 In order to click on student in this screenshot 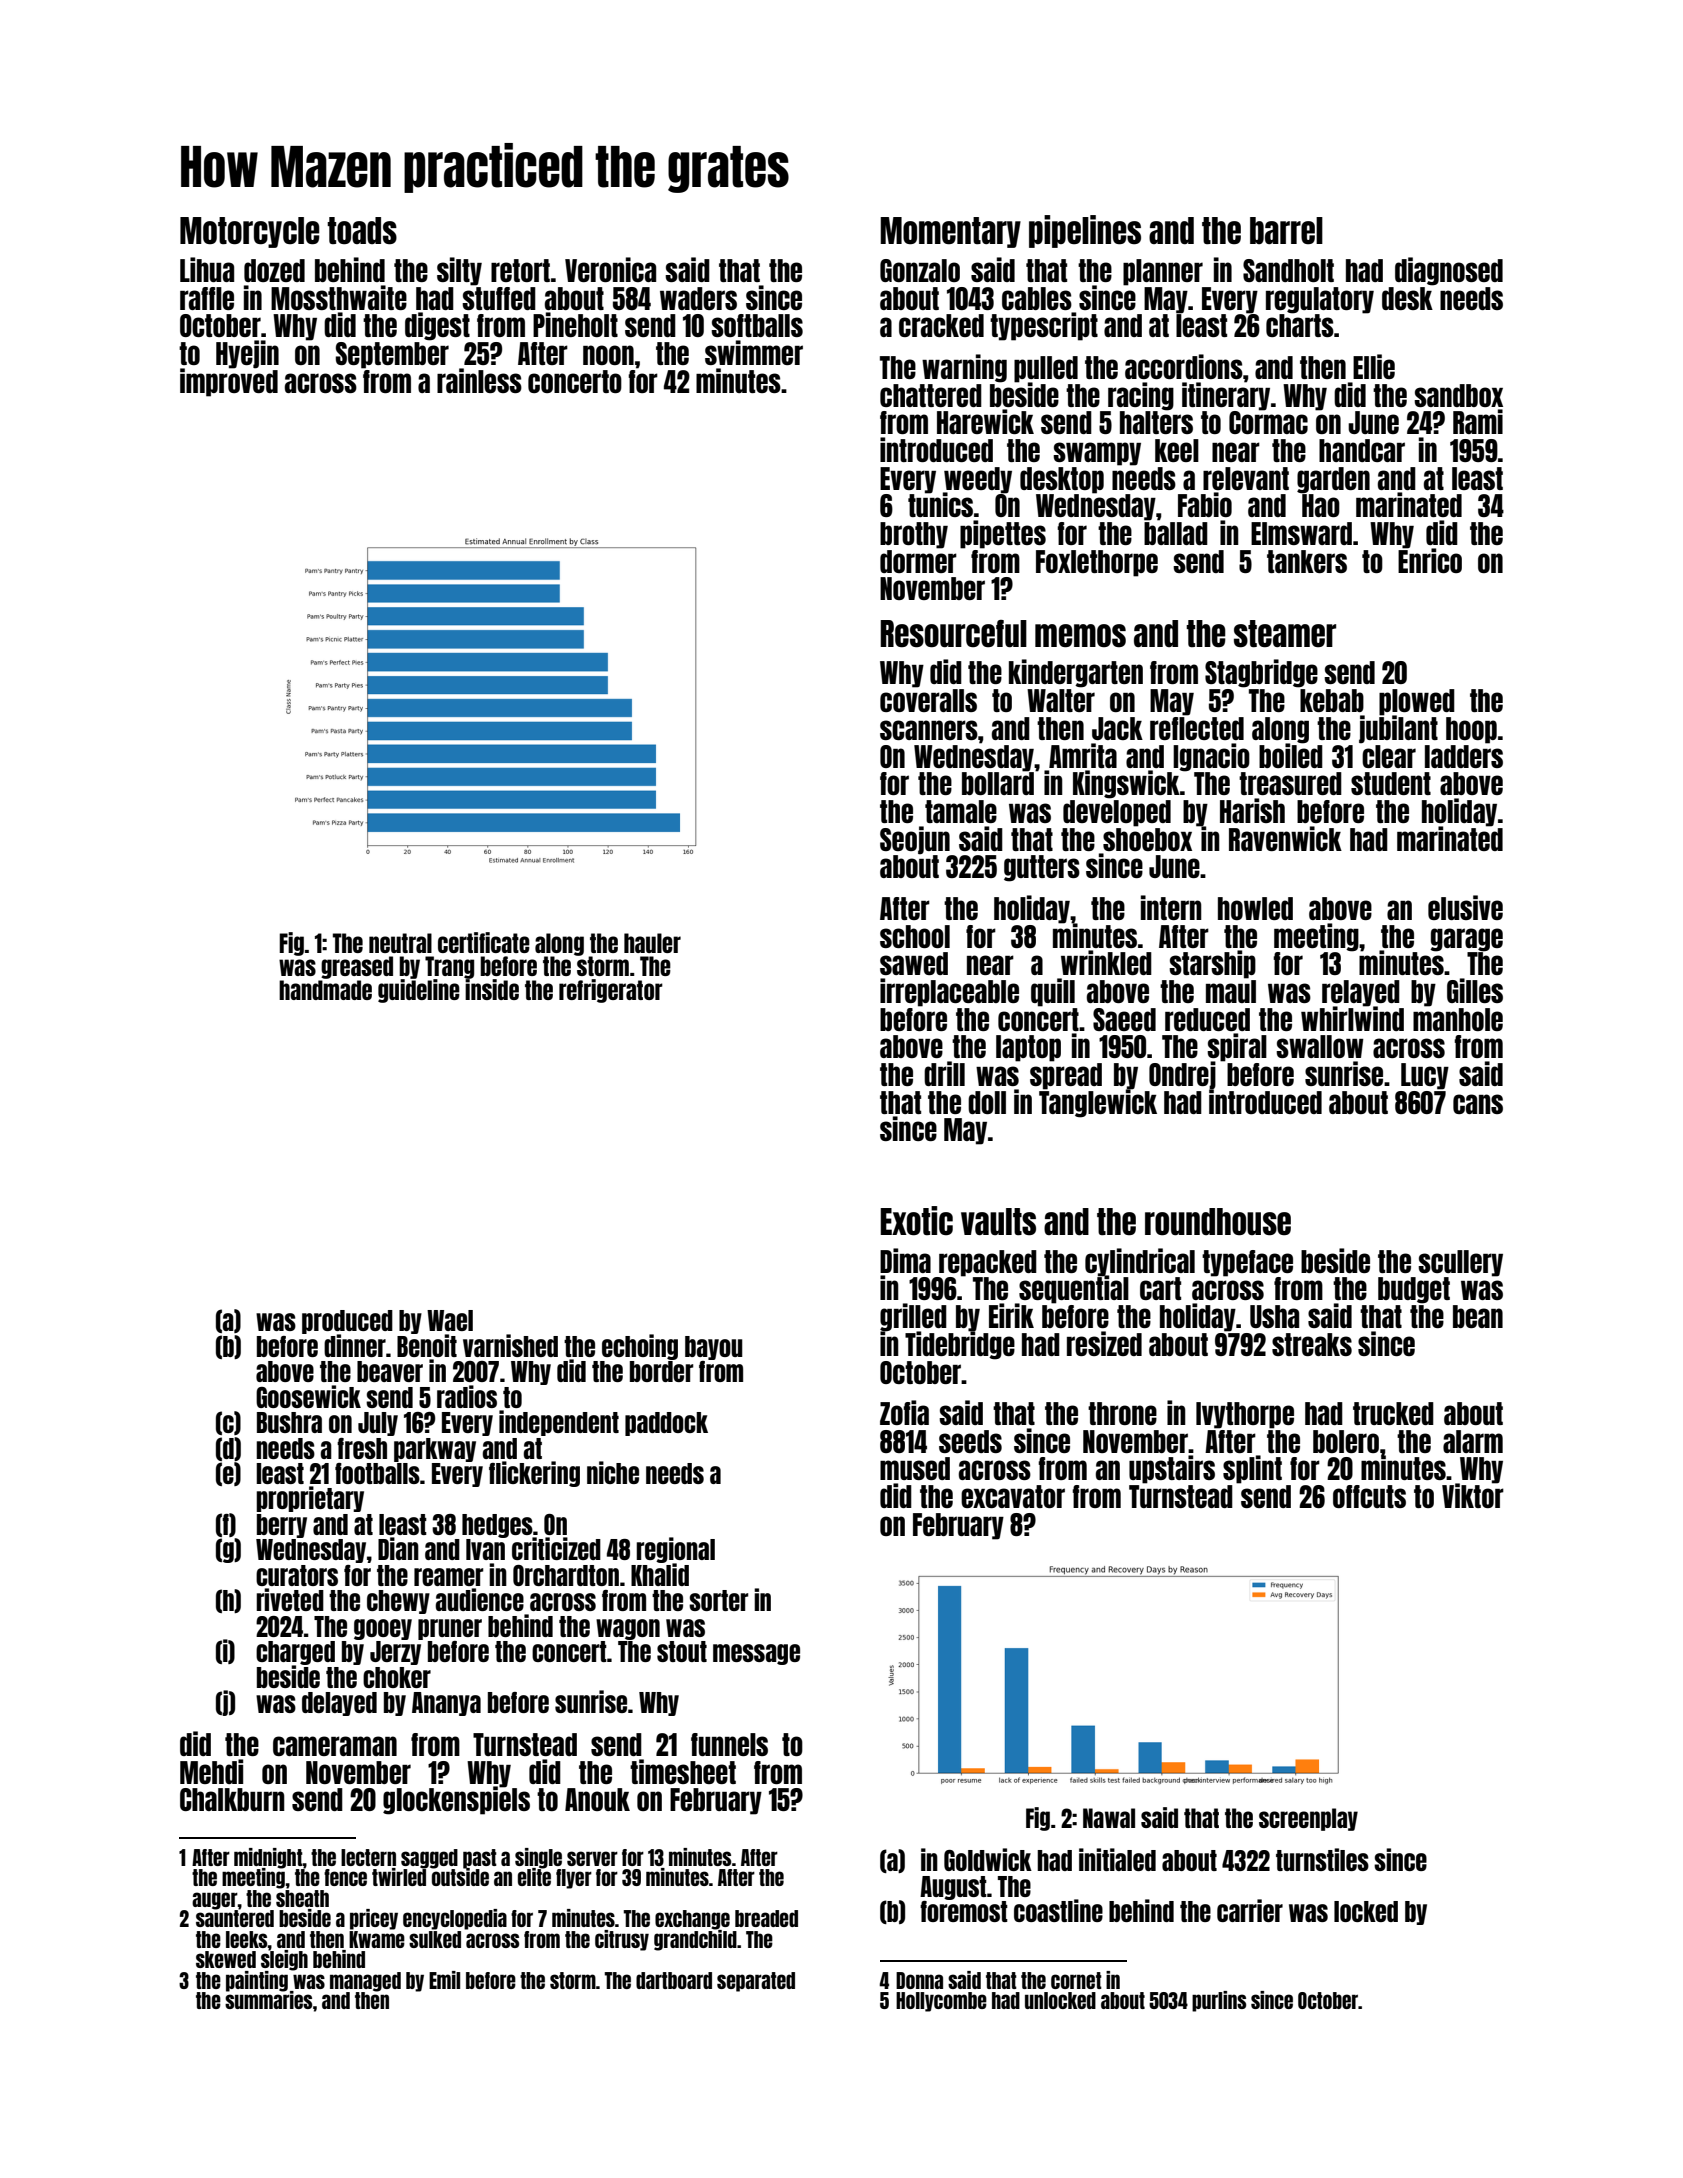, I will do `click(1391, 783)`.
